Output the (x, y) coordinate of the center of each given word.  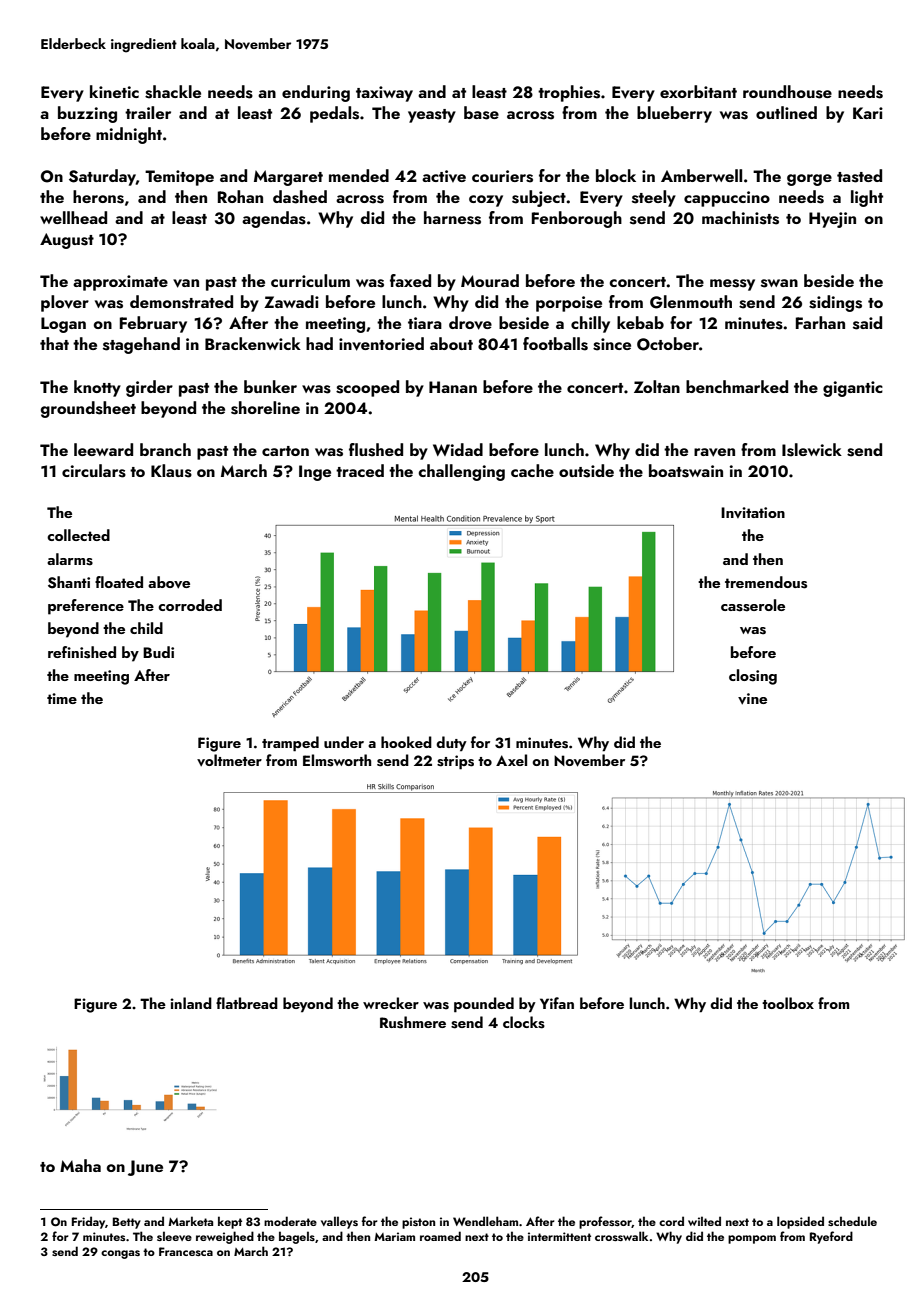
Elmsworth (337, 760)
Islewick (812, 450)
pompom (752, 1239)
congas (120, 1254)
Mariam (394, 1236)
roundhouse (787, 92)
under (344, 742)
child (146, 628)
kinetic (114, 91)
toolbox (788, 1003)
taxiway (384, 94)
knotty (97, 388)
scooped (367, 388)
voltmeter (229, 760)
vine (752, 699)
